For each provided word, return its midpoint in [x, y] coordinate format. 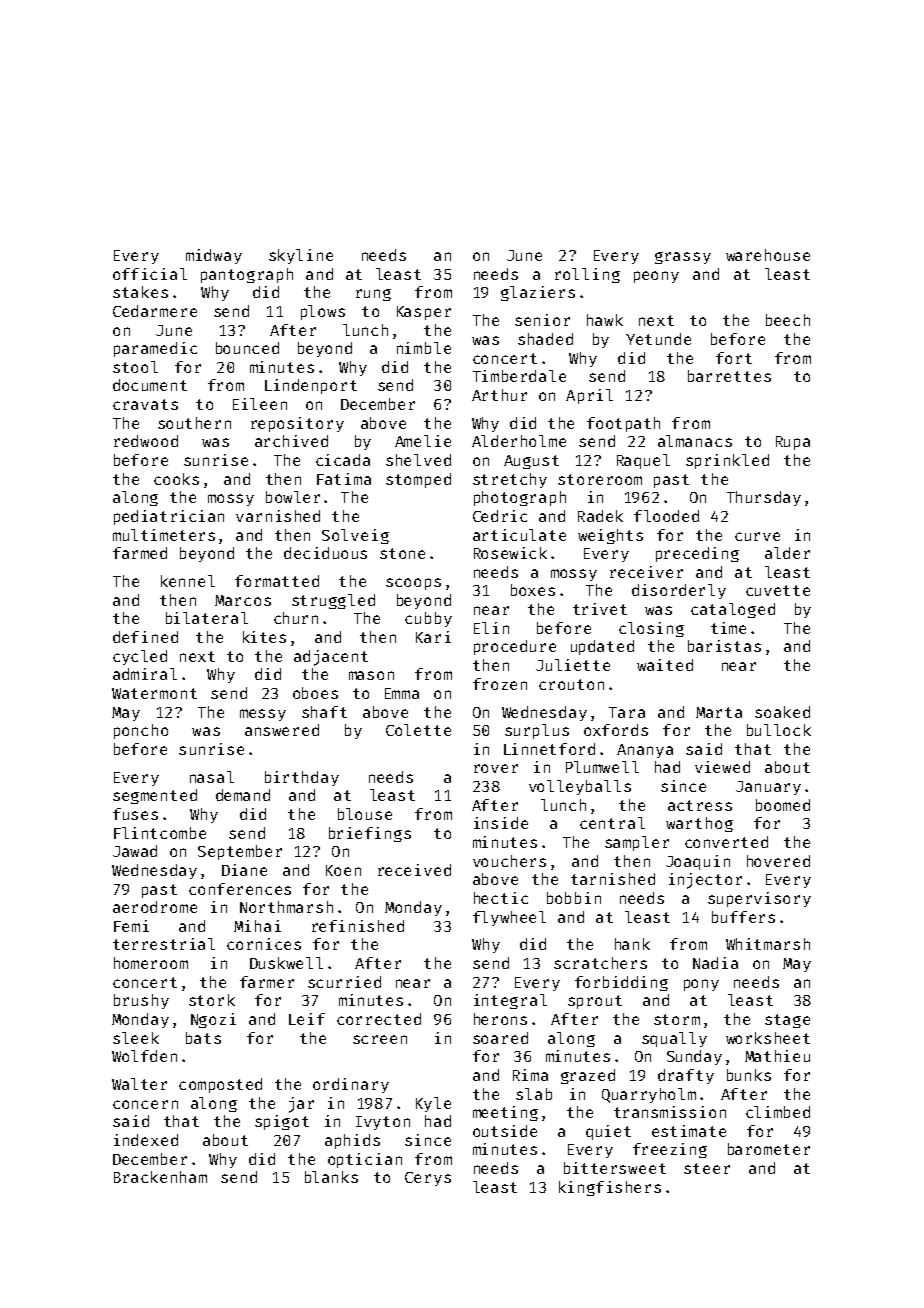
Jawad [135, 851]
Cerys [428, 1179]
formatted [277, 581]
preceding [697, 554]
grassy [683, 258]
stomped [418, 480]
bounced [247, 348]
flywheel [509, 918]
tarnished [613, 879]
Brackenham [160, 1177]
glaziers [538, 293]
